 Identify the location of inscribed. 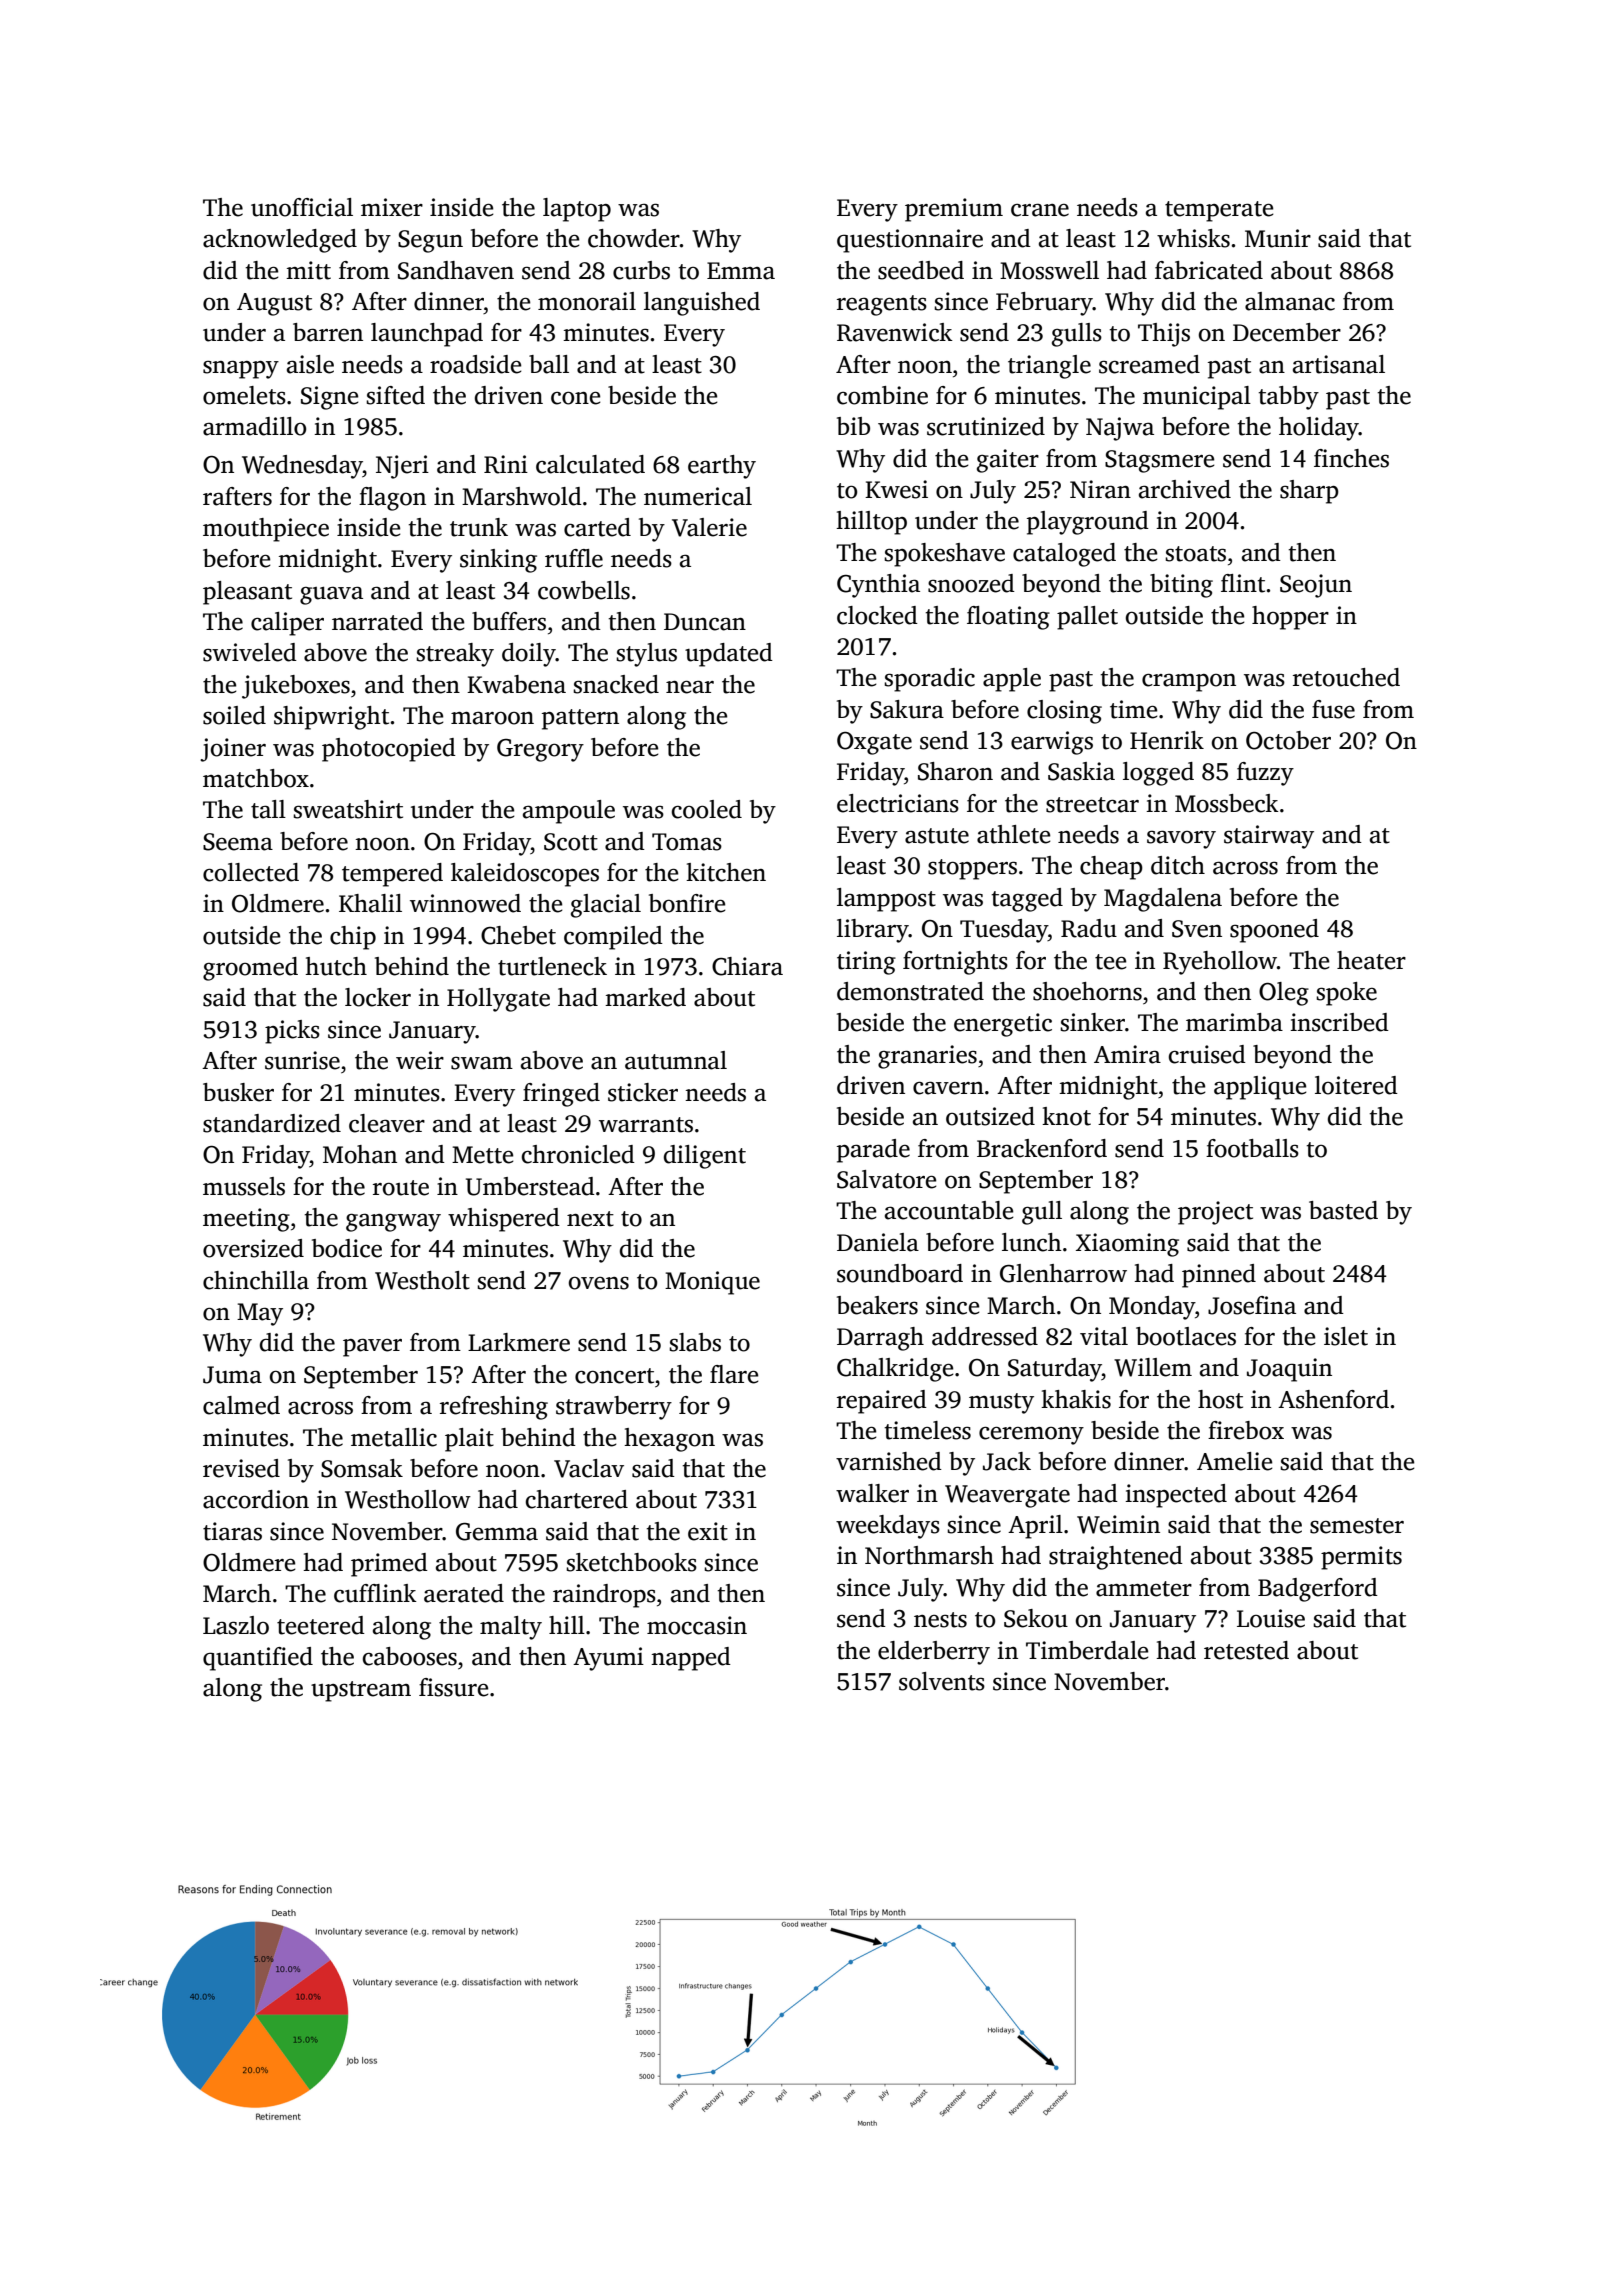
(1339, 1022).
